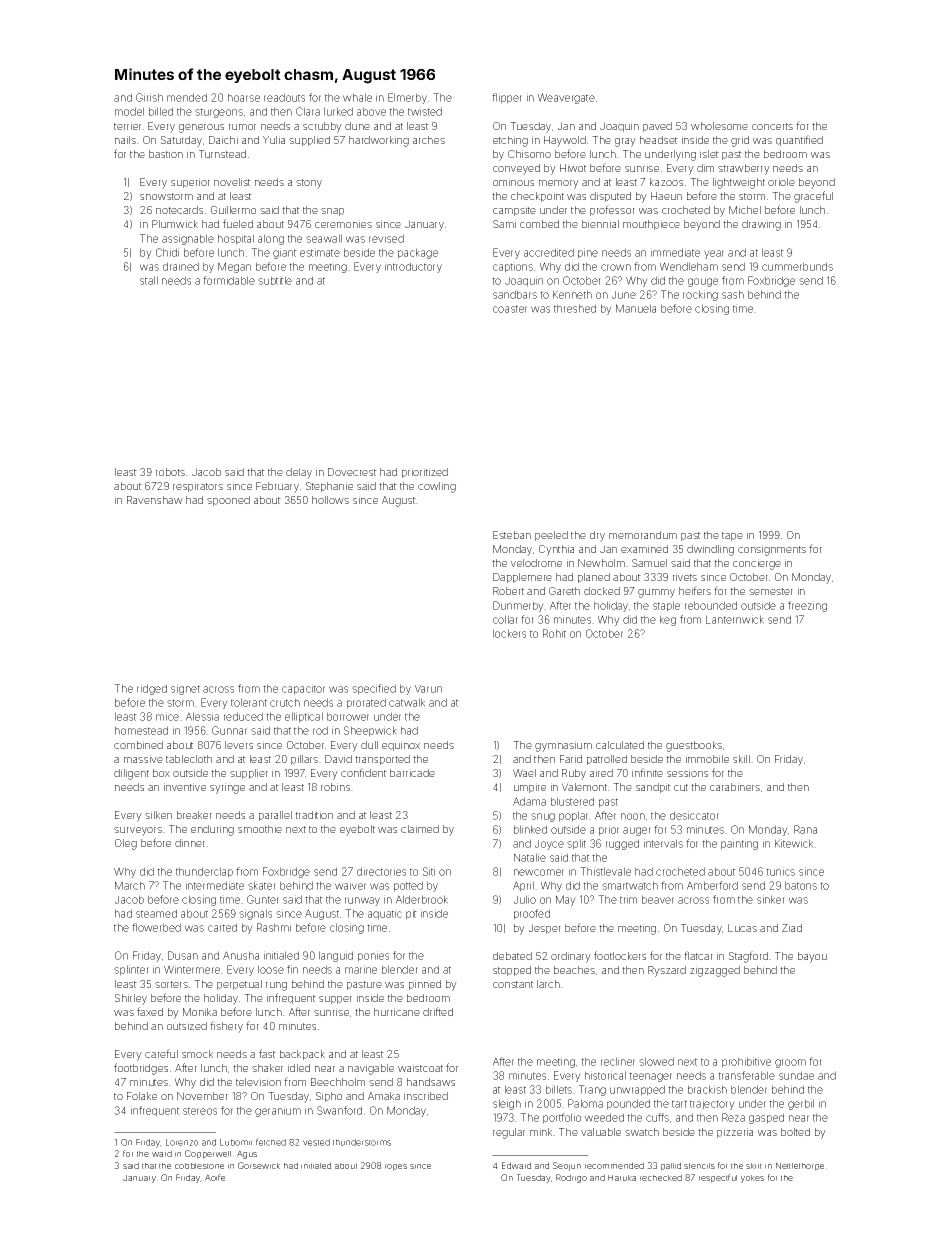 The image size is (952, 1233). Describe the element at coordinates (772, 126) in the screenshot. I see `concerts` at that location.
